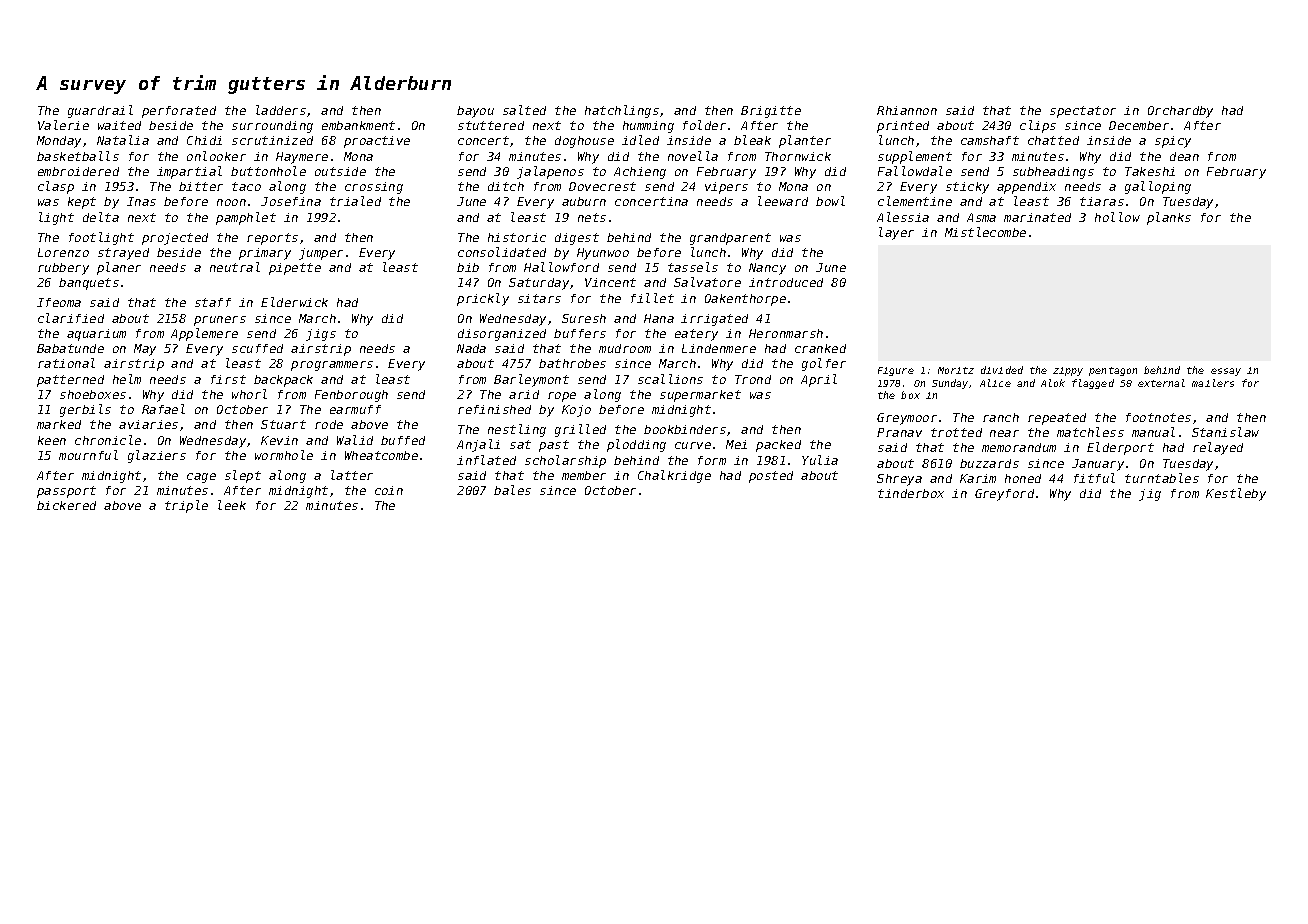  What do you see at coordinates (915, 157) in the document?
I see `supplement` at bounding box center [915, 157].
